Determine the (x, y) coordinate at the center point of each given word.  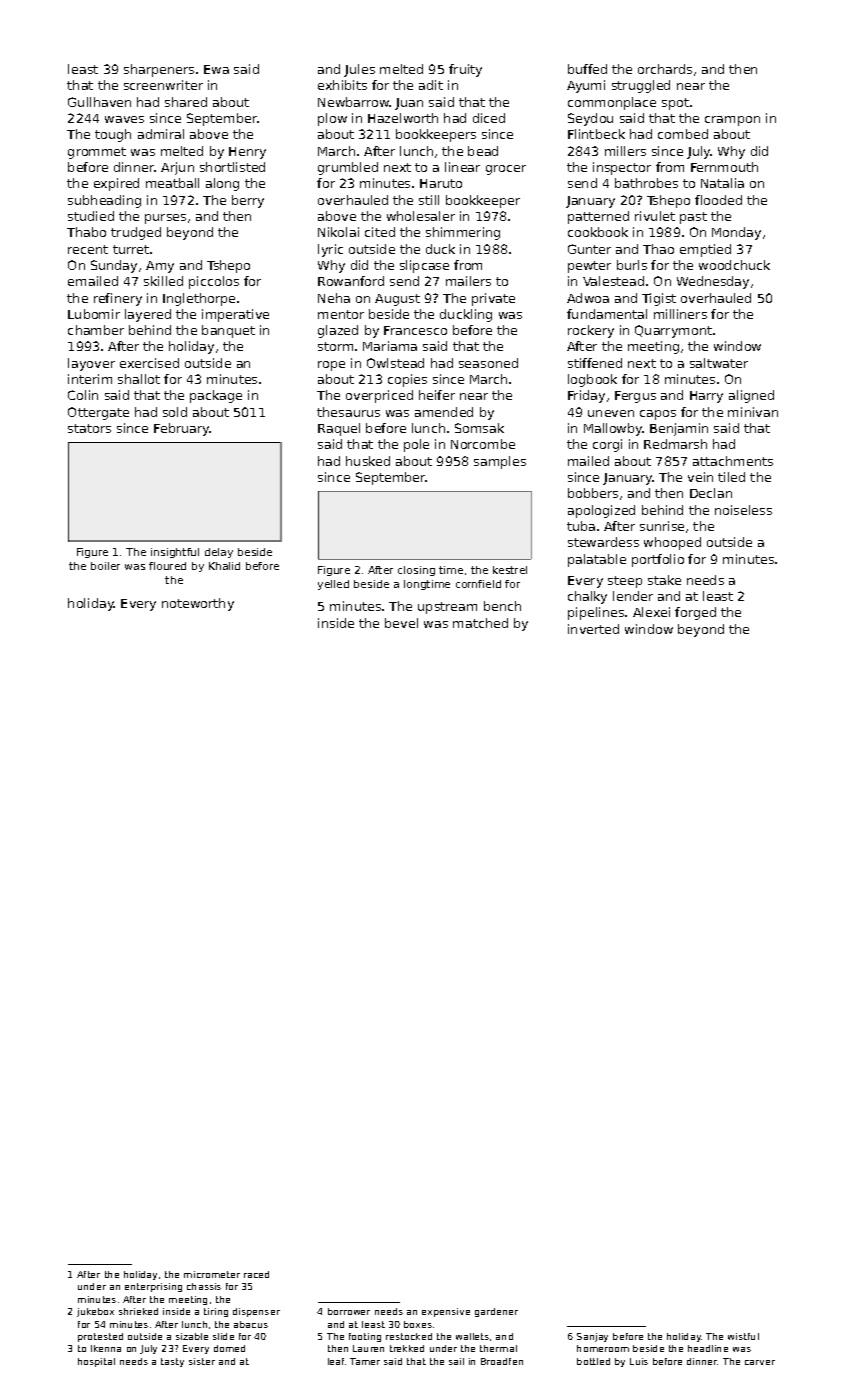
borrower (349, 1311)
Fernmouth (724, 167)
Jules (359, 70)
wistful (743, 1336)
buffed (587, 69)
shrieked (138, 1311)
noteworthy (198, 604)
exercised (149, 363)
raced (256, 1274)
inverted (593, 629)
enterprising (153, 1287)
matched (480, 623)
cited (380, 232)
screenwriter (163, 85)
